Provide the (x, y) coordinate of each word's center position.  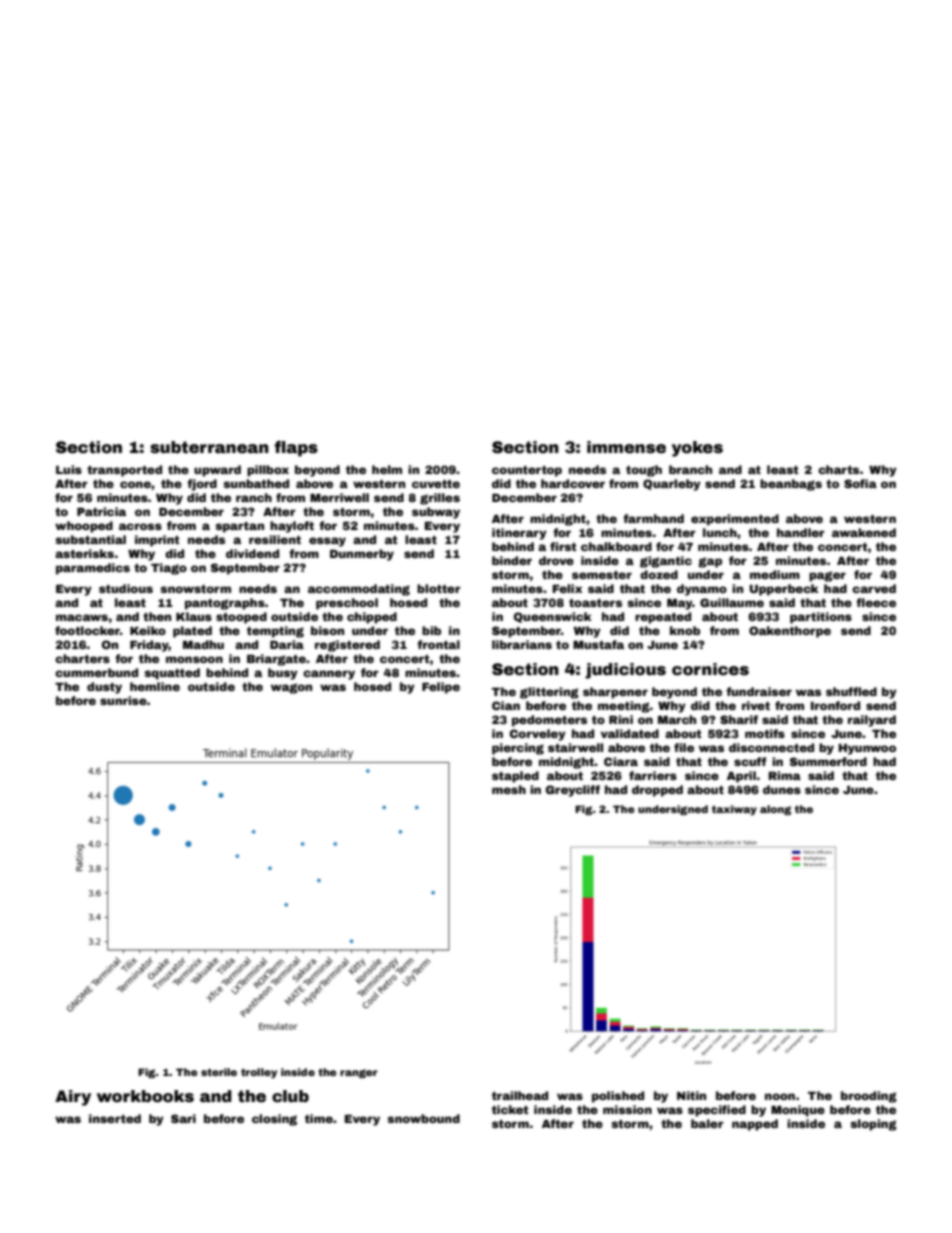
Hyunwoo (867, 749)
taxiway (734, 810)
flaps (296, 449)
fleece (876, 602)
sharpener (615, 693)
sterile (219, 1072)
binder (512, 560)
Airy (73, 1098)
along (775, 810)
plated (192, 632)
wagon (291, 688)
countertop (527, 471)
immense (626, 447)
